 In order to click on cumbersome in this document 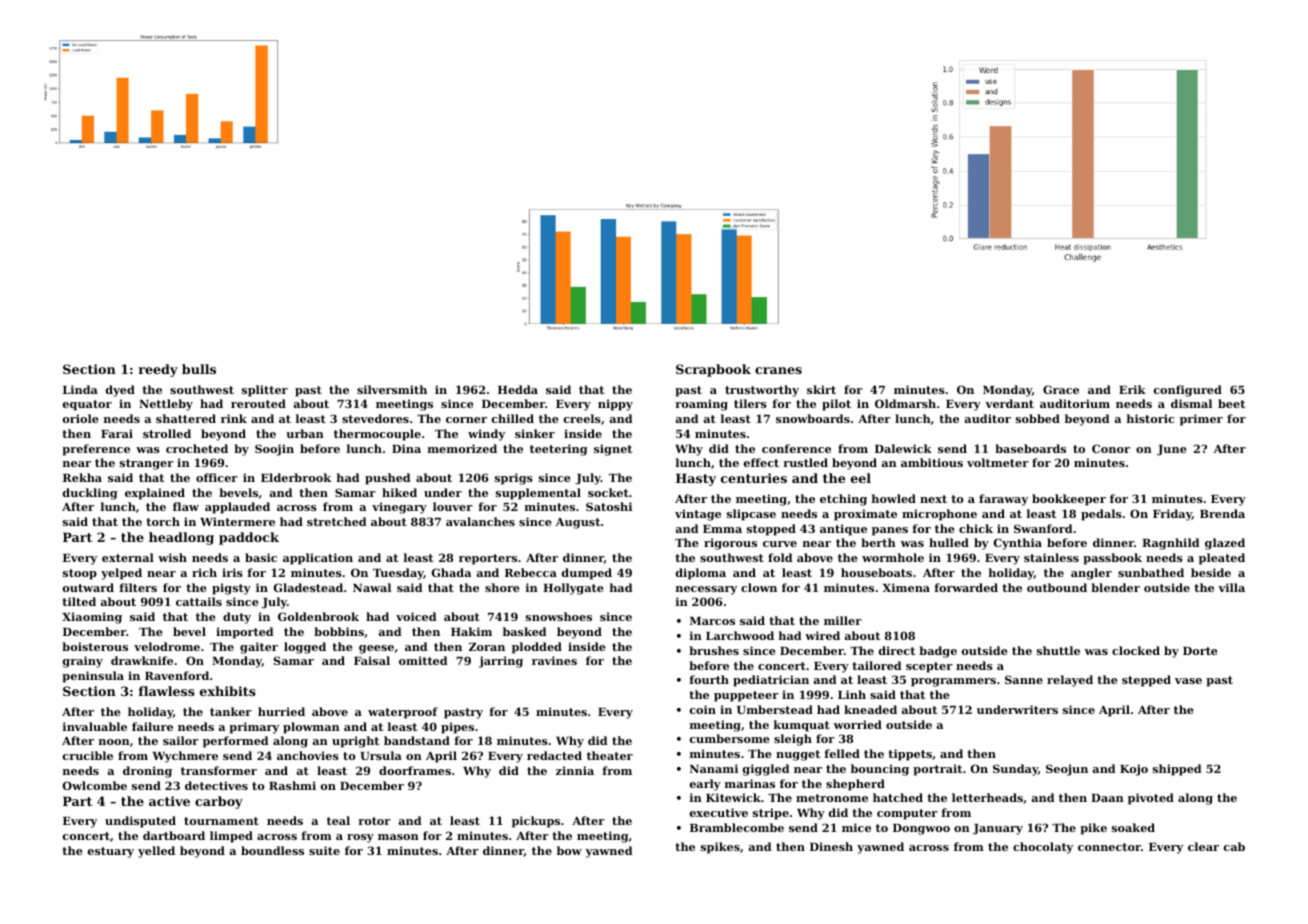, I will do `click(730, 738)`.
